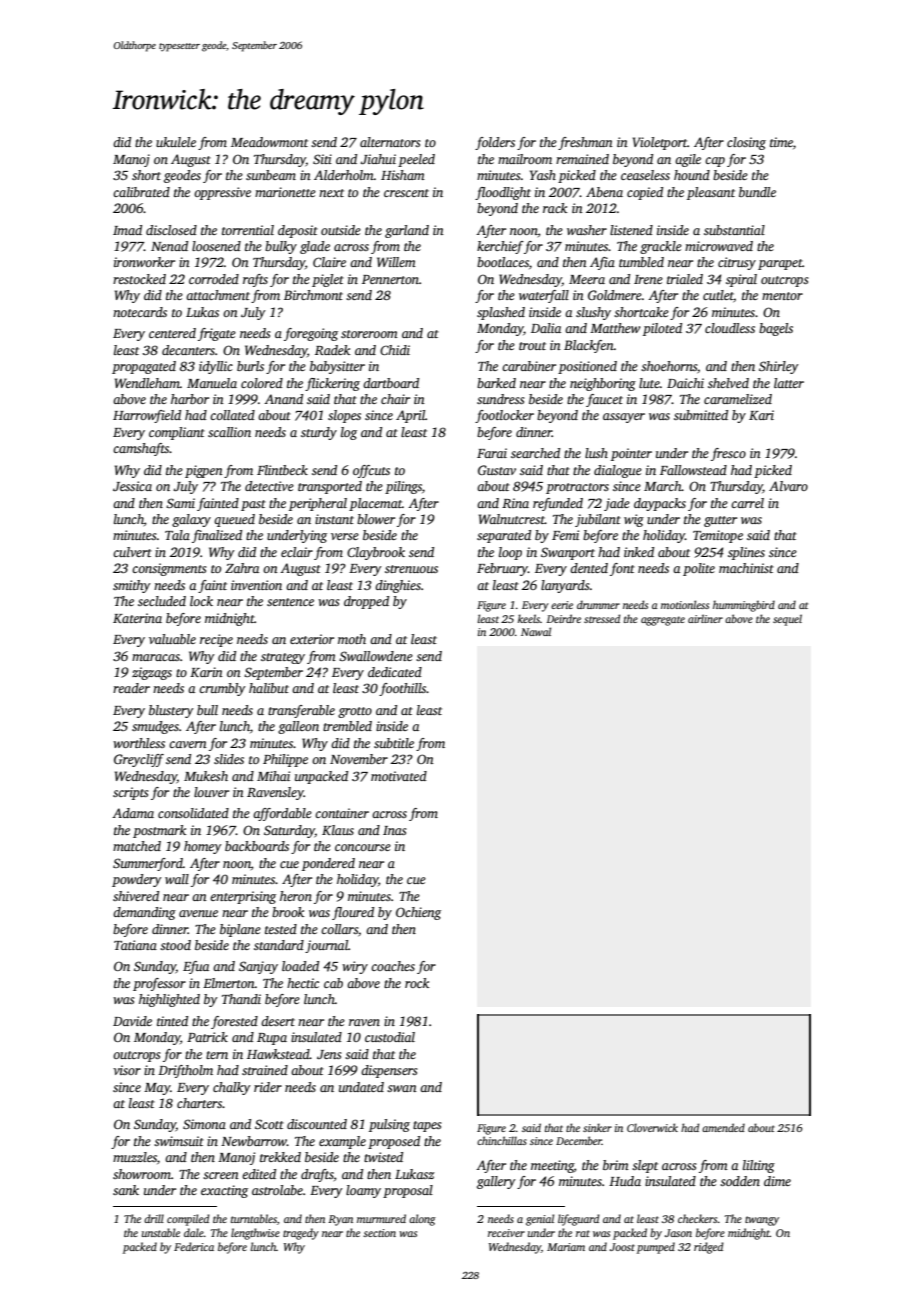 The height and width of the screenshot is (1308, 924). What do you see at coordinates (660, 143) in the screenshot?
I see `Violetport` at bounding box center [660, 143].
